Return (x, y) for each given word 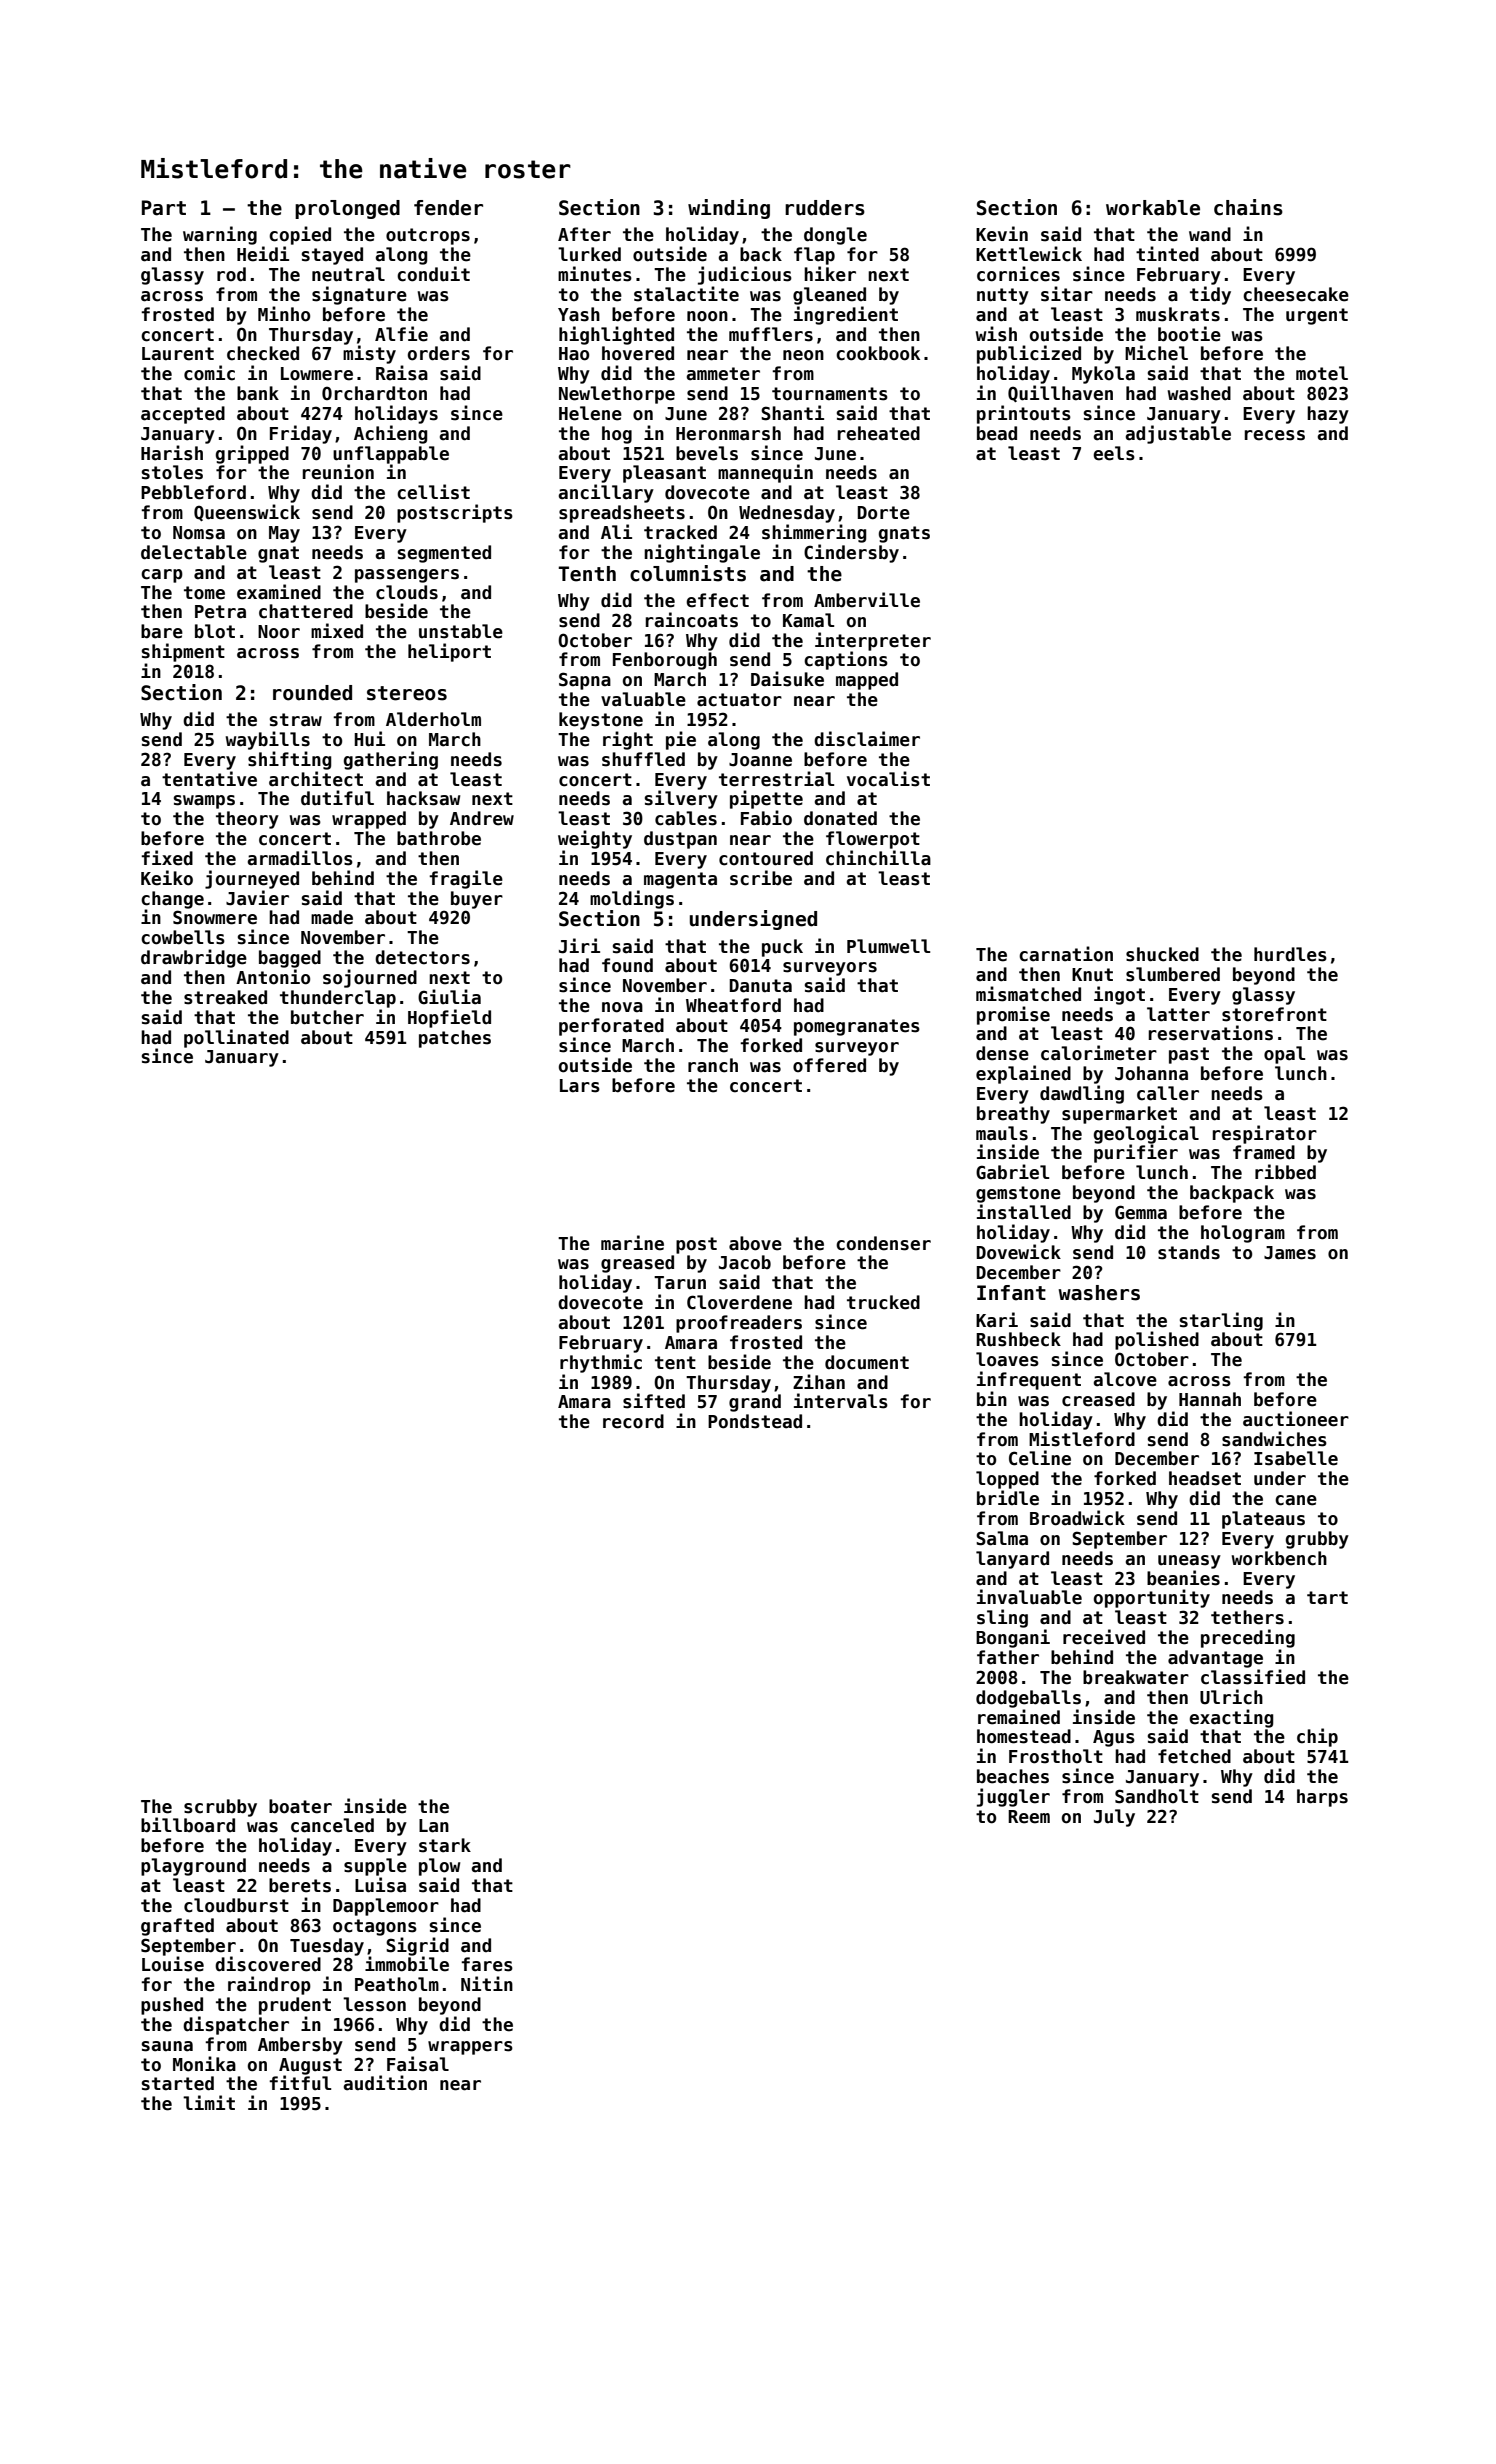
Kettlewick (1029, 254)
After (584, 234)
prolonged (347, 209)
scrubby (220, 1808)
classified (1253, 1677)
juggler (1013, 1797)
